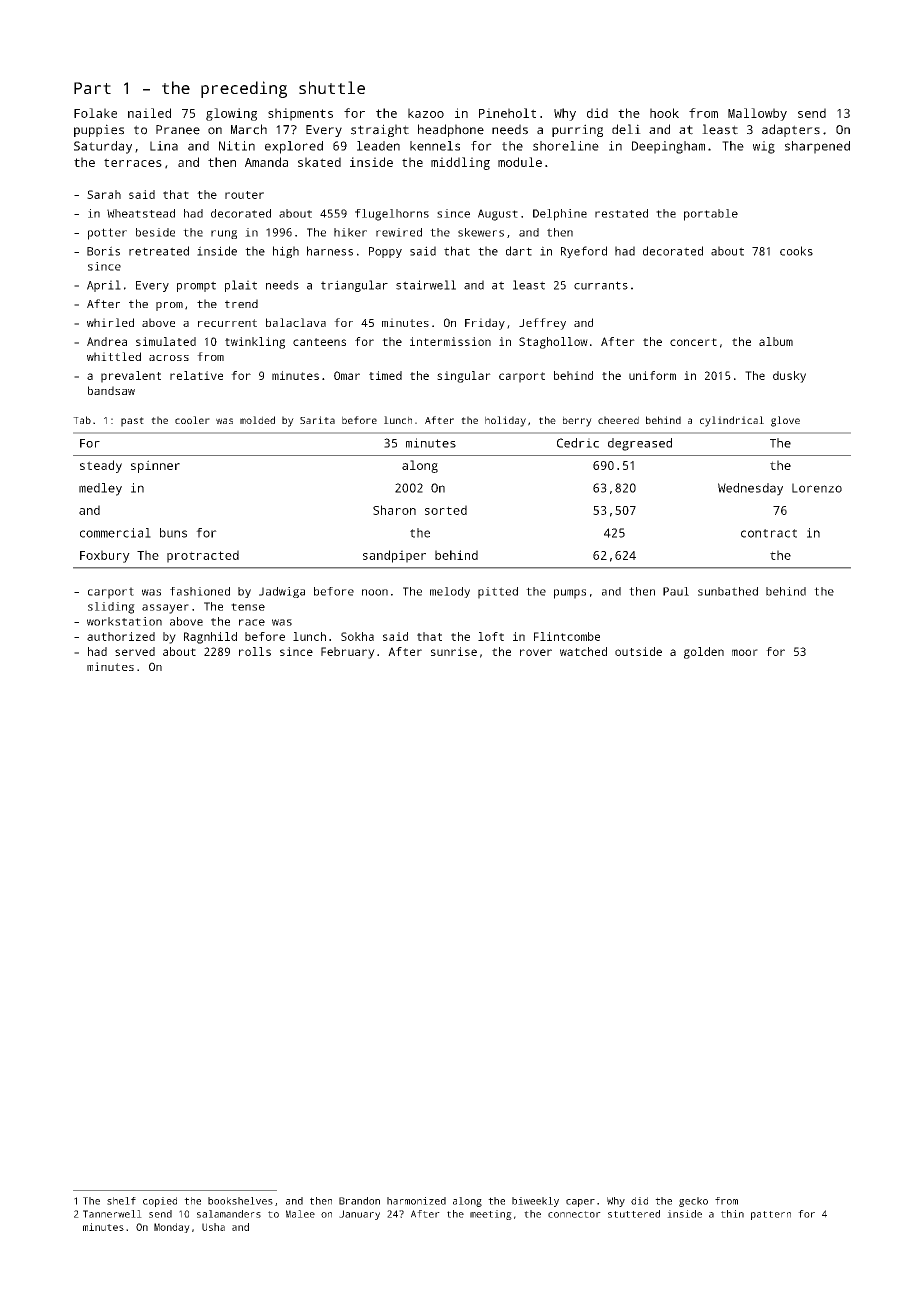  What do you see at coordinates (348, 653) in the document?
I see `February` at bounding box center [348, 653].
